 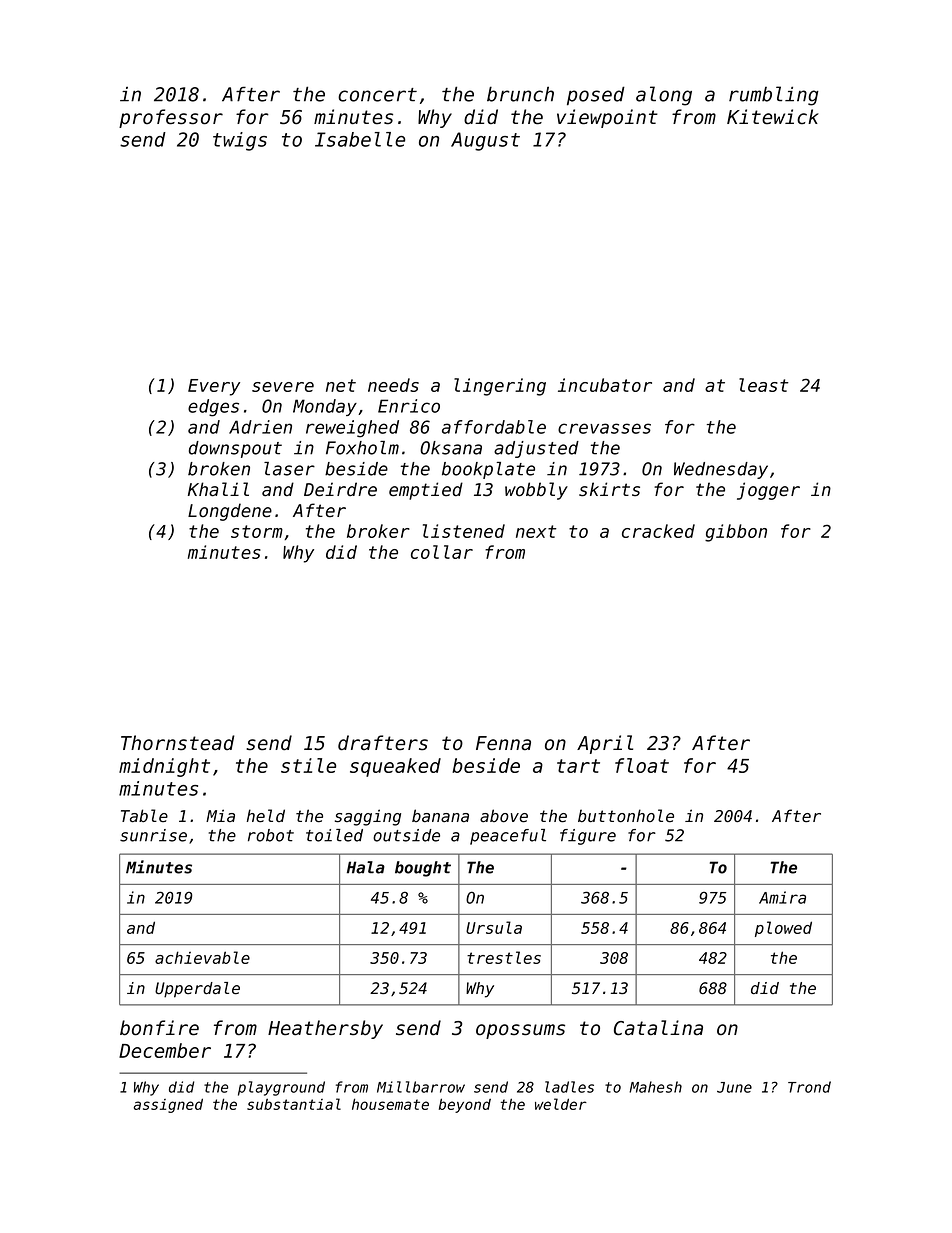 What do you see at coordinates (642, 765) in the document?
I see `float` at bounding box center [642, 765].
